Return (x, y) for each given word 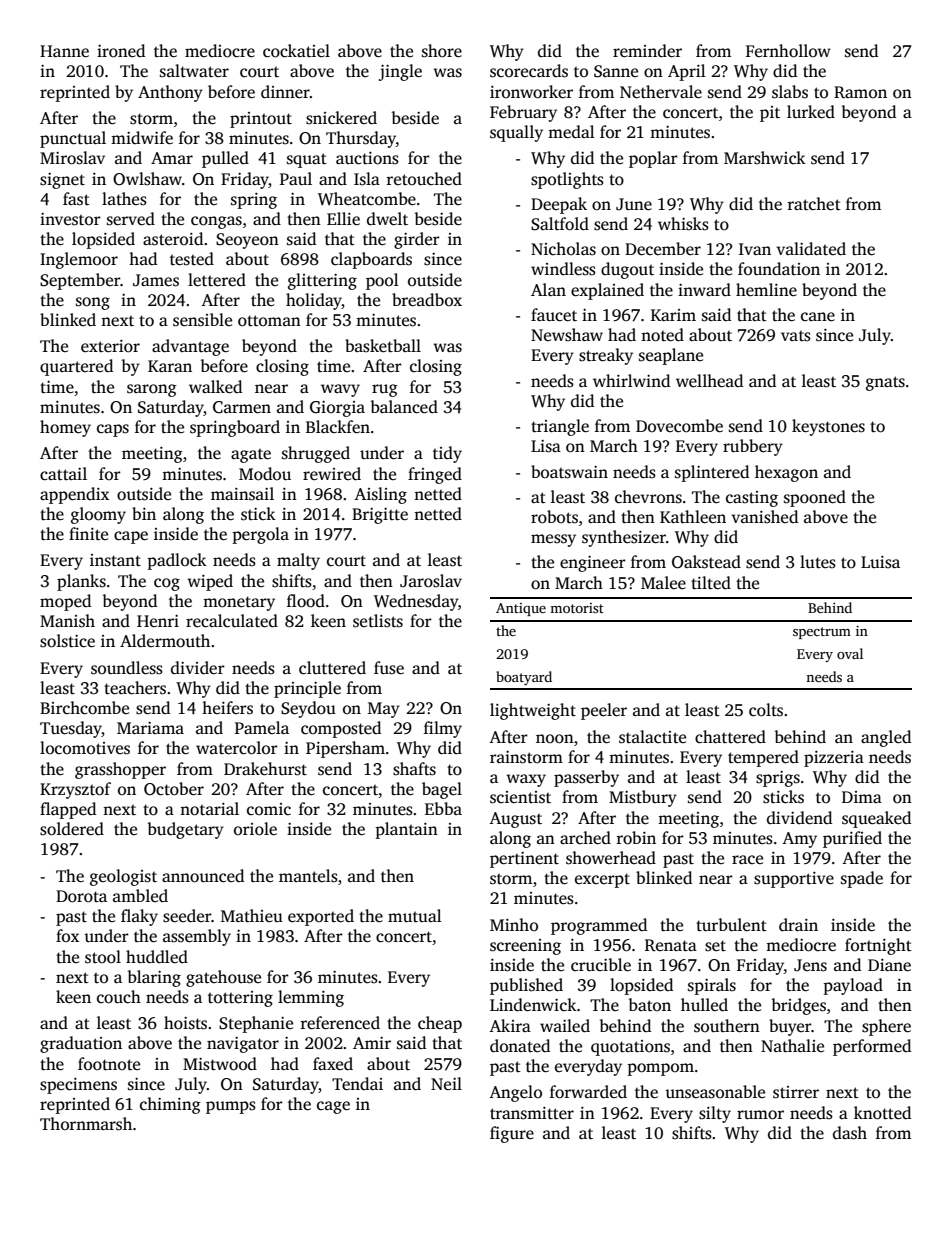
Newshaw (567, 335)
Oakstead (706, 562)
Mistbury (643, 798)
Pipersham (345, 749)
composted (341, 729)
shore (442, 51)
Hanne (64, 51)
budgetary (186, 830)
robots (554, 517)
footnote (109, 1064)
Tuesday (71, 729)
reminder (647, 51)
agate (251, 456)
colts (766, 710)
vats (796, 336)
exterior (110, 346)
